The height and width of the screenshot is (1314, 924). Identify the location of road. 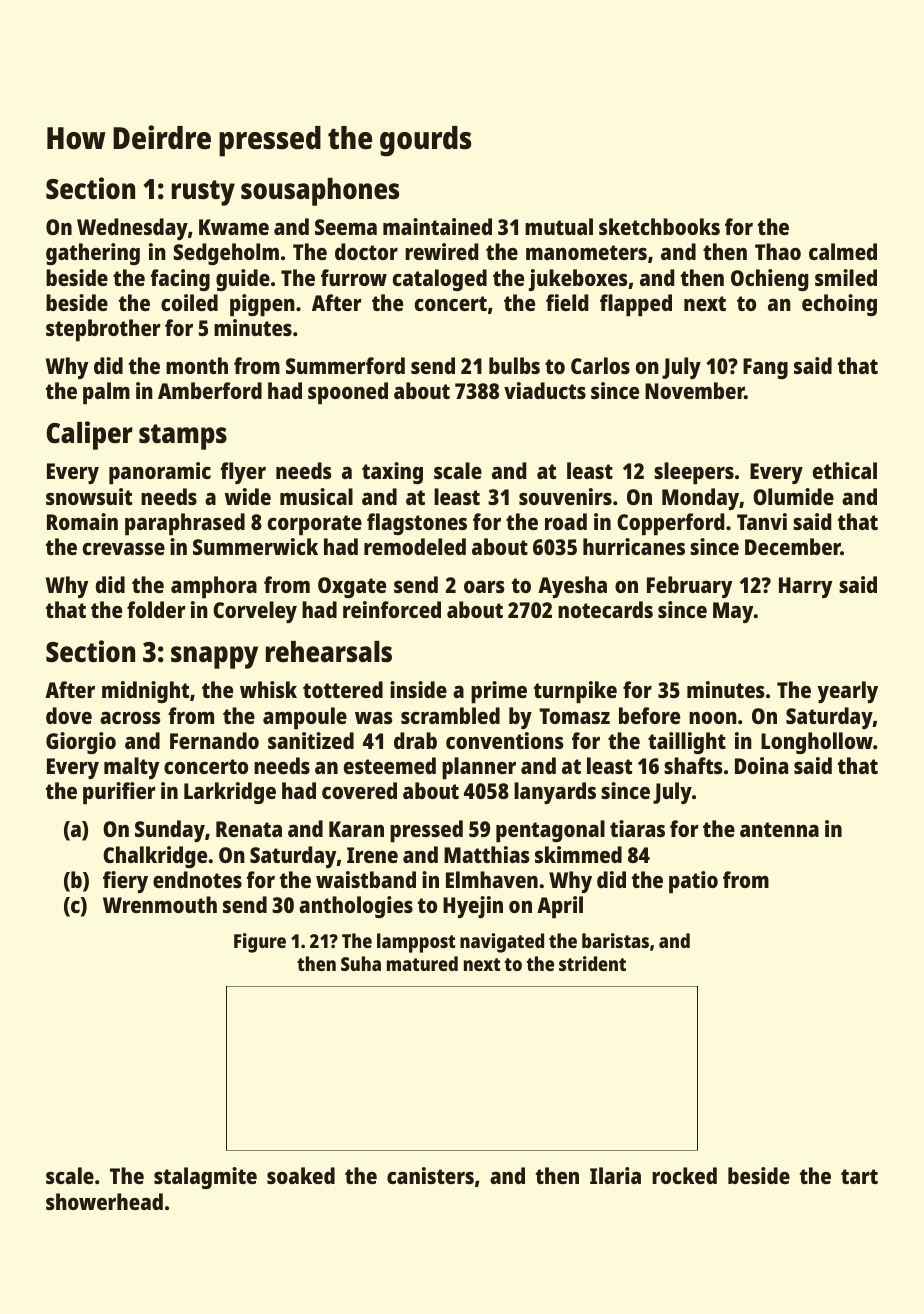
(566, 521).
